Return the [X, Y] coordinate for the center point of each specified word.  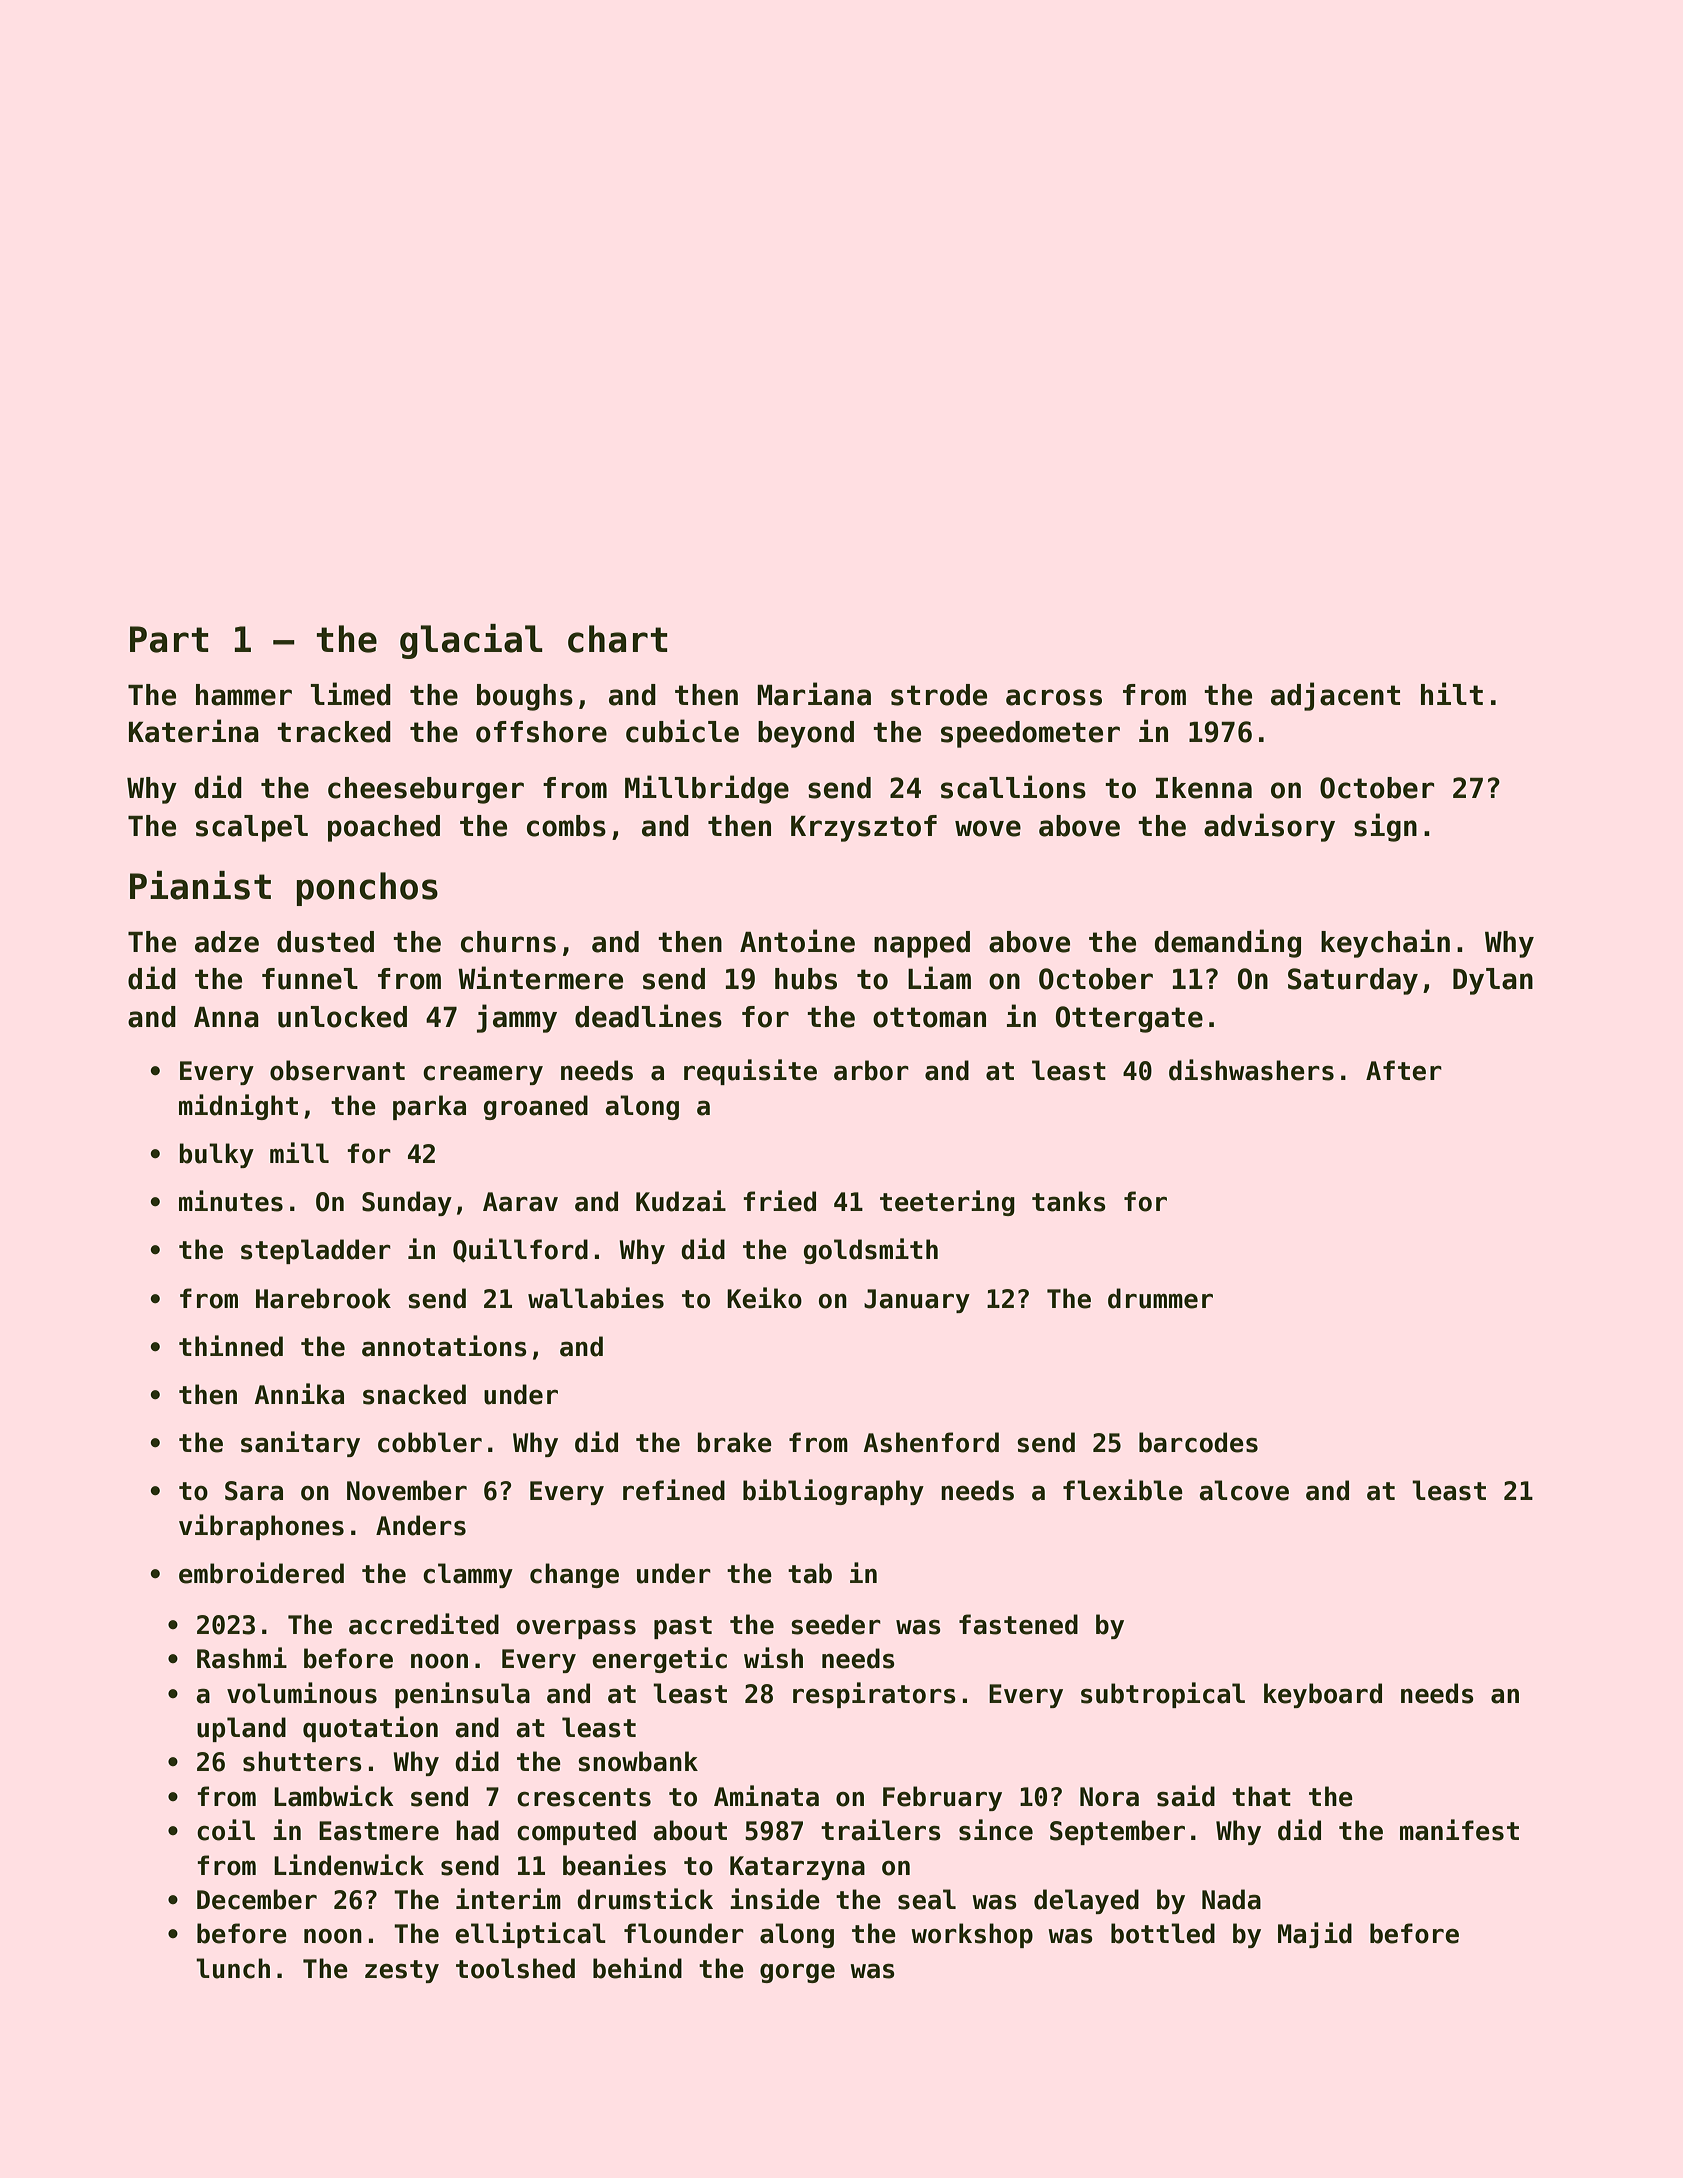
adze [227, 942]
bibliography [833, 1492]
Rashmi [242, 1658]
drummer [1160, 1298]
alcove [1244, 1490]
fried [779, 1201]
